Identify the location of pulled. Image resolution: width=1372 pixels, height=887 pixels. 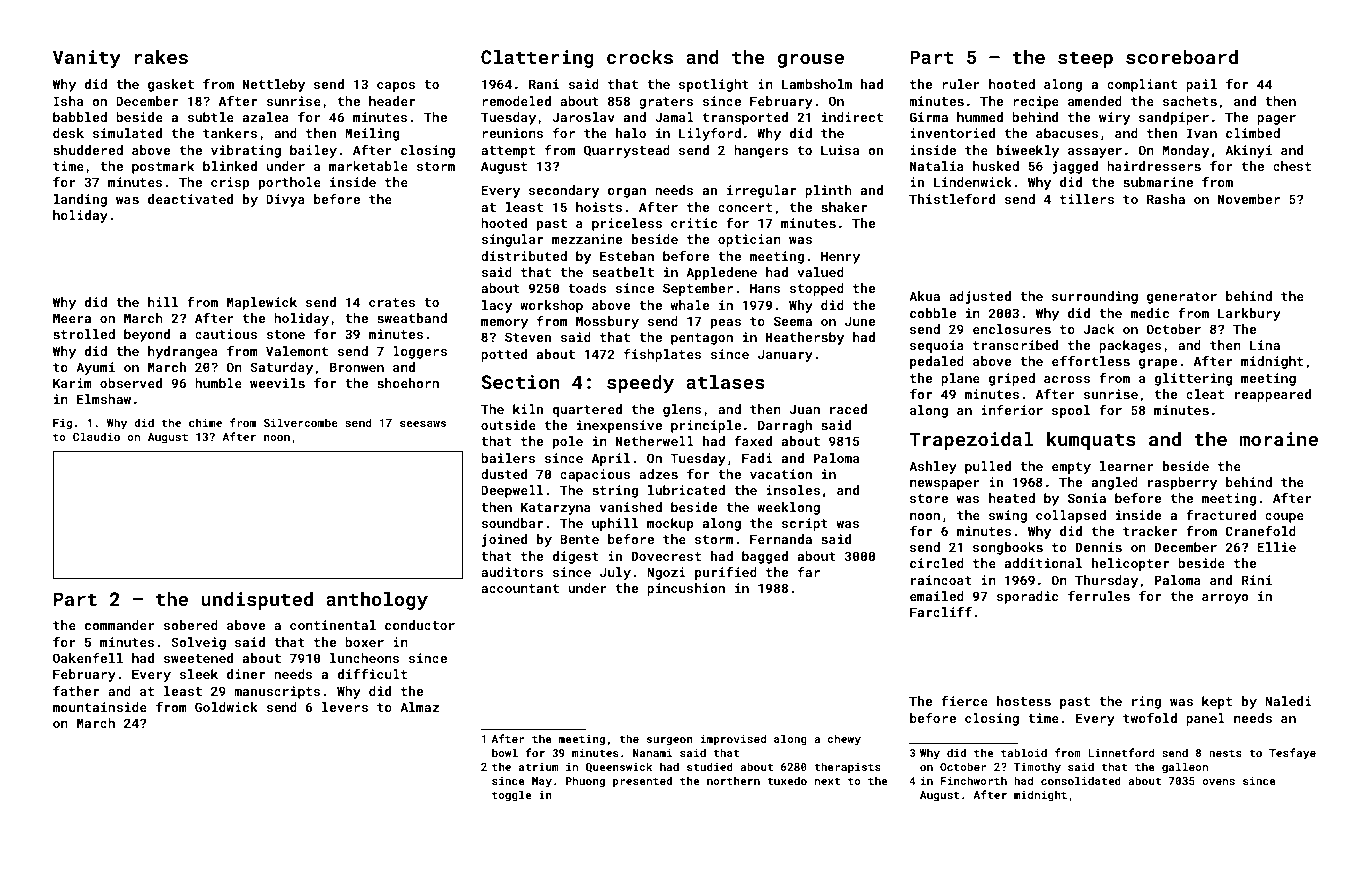
(988, 467).
